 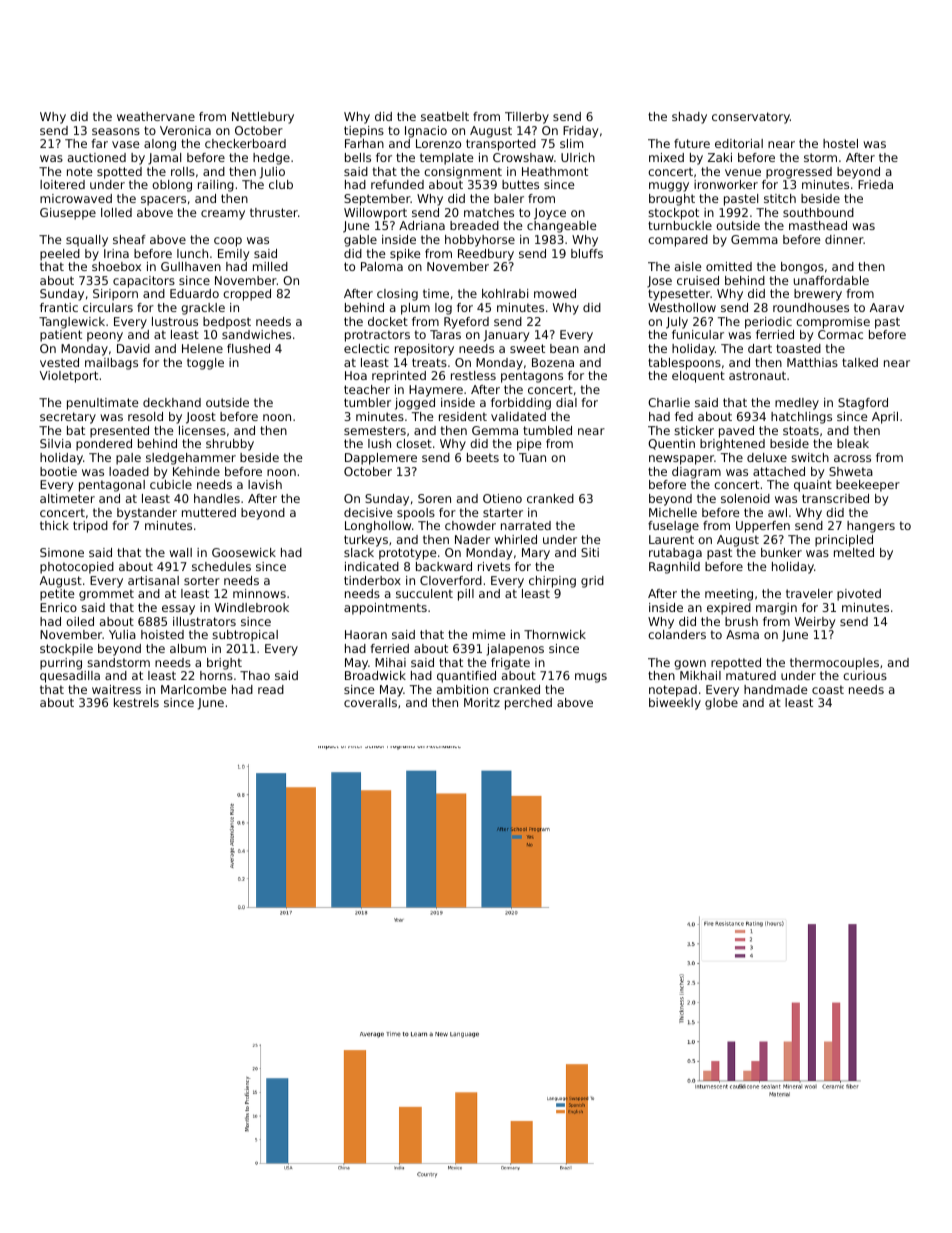 I want to click on thruster, so click(x=274, y=212).
